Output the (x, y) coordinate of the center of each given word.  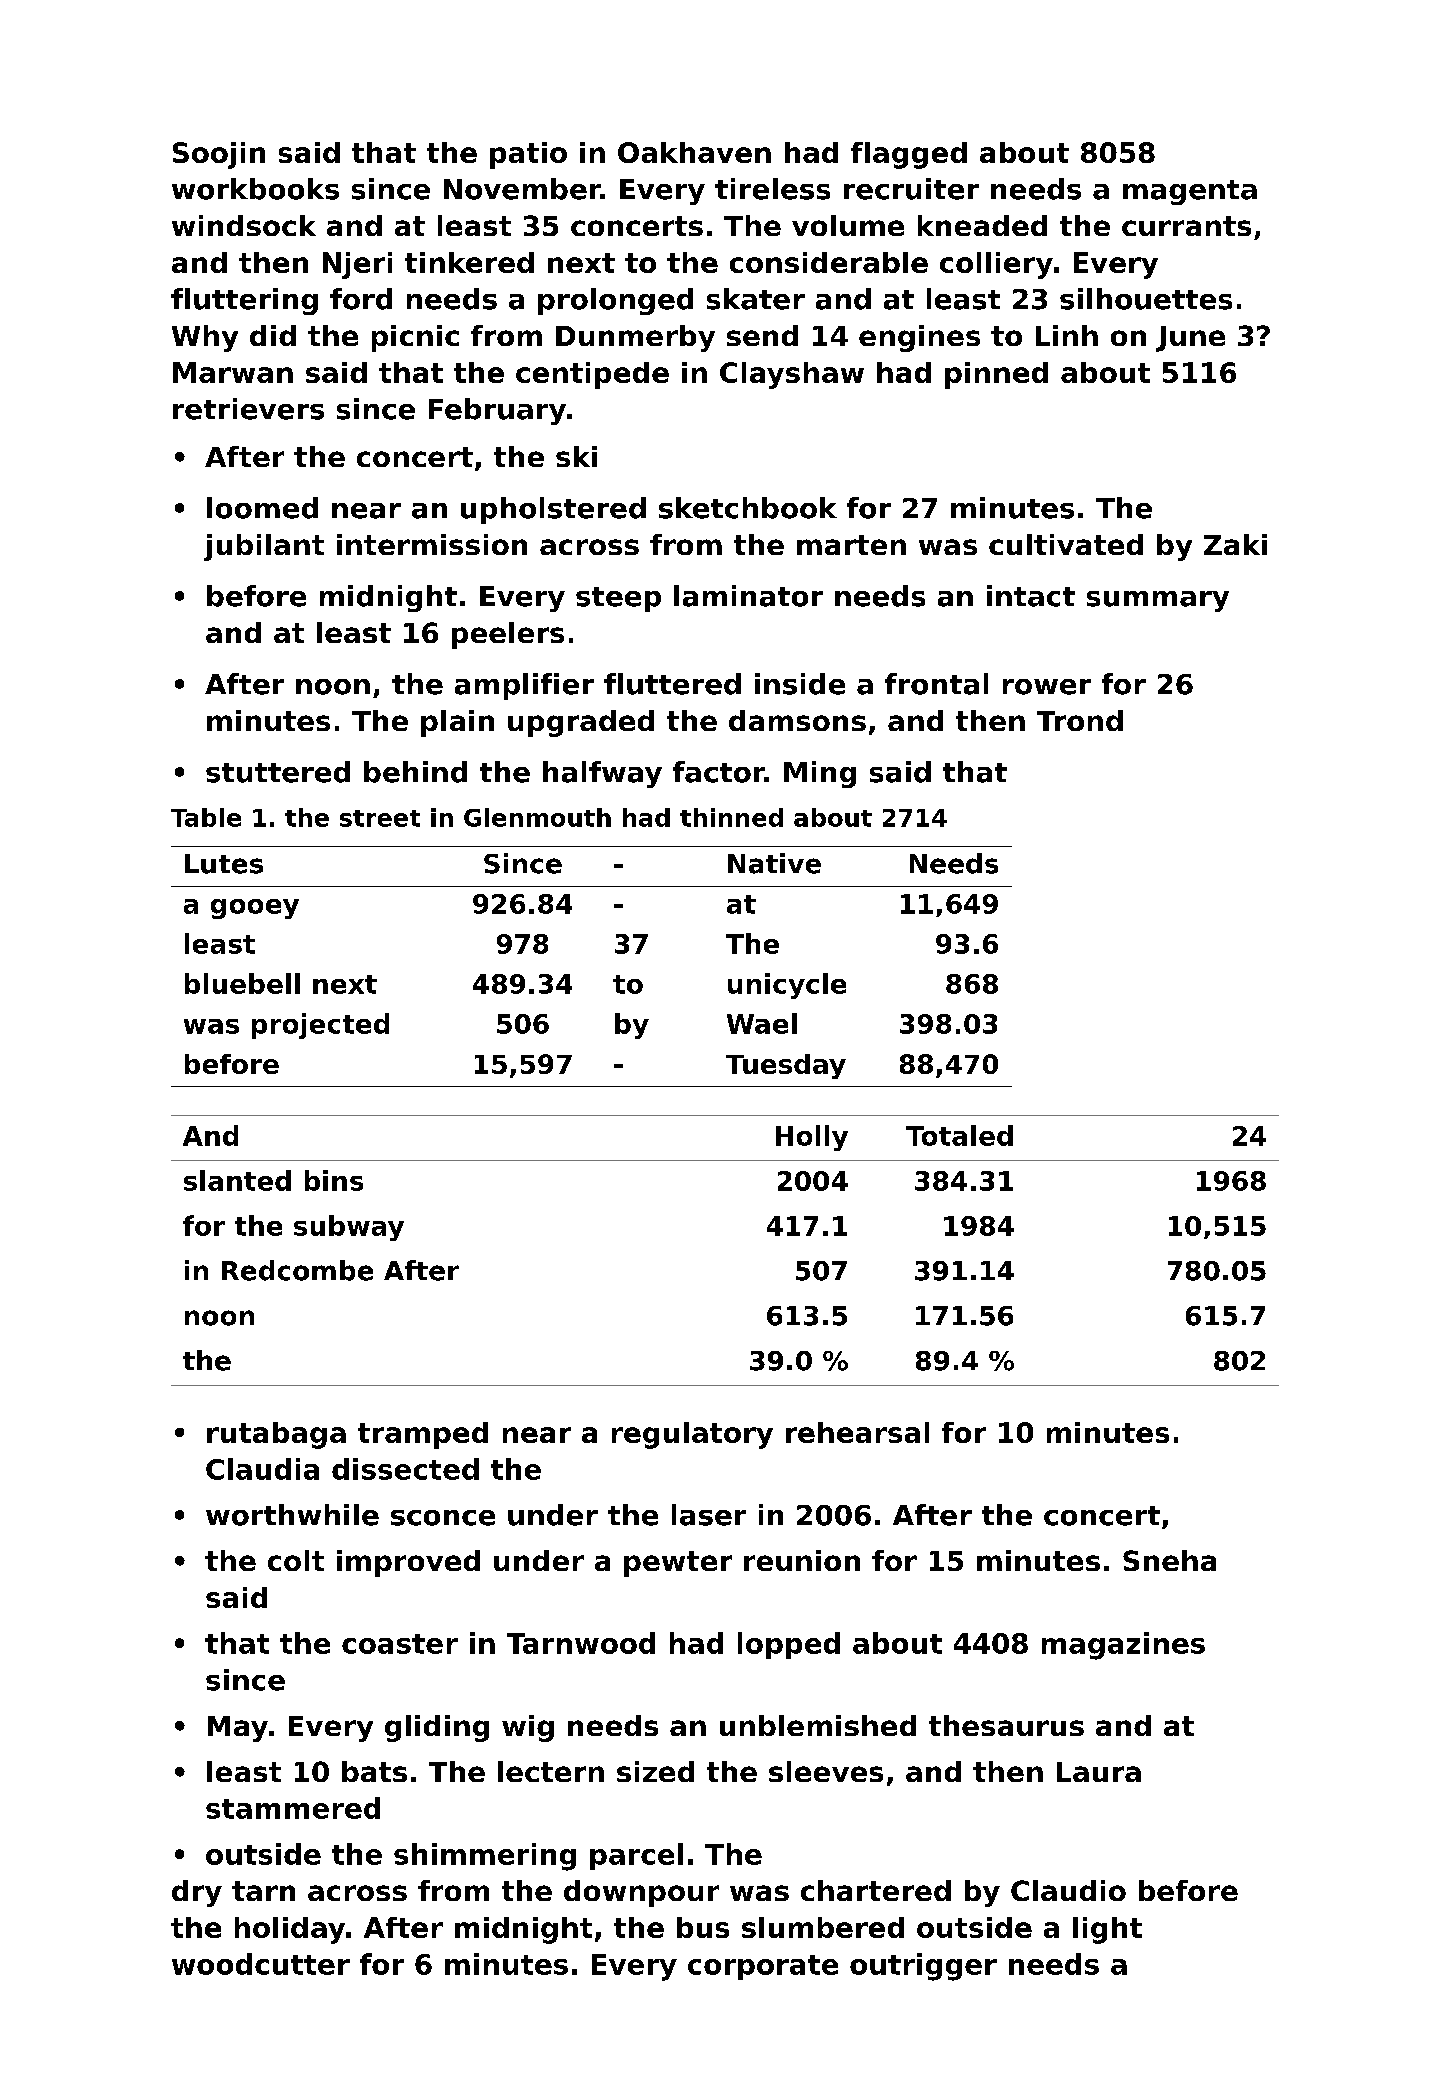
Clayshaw (792, 375)
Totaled (959, 1135)
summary (1158, 601)
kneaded (982, 225)
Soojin (219, 155)
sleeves (826, 1771)
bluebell (242, 983)
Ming (820, 774)
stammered (293, 1808)
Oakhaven (694, 152)
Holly (812, 1138)
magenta (1190, 192)
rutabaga (276, 1435)
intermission (432, 544)
